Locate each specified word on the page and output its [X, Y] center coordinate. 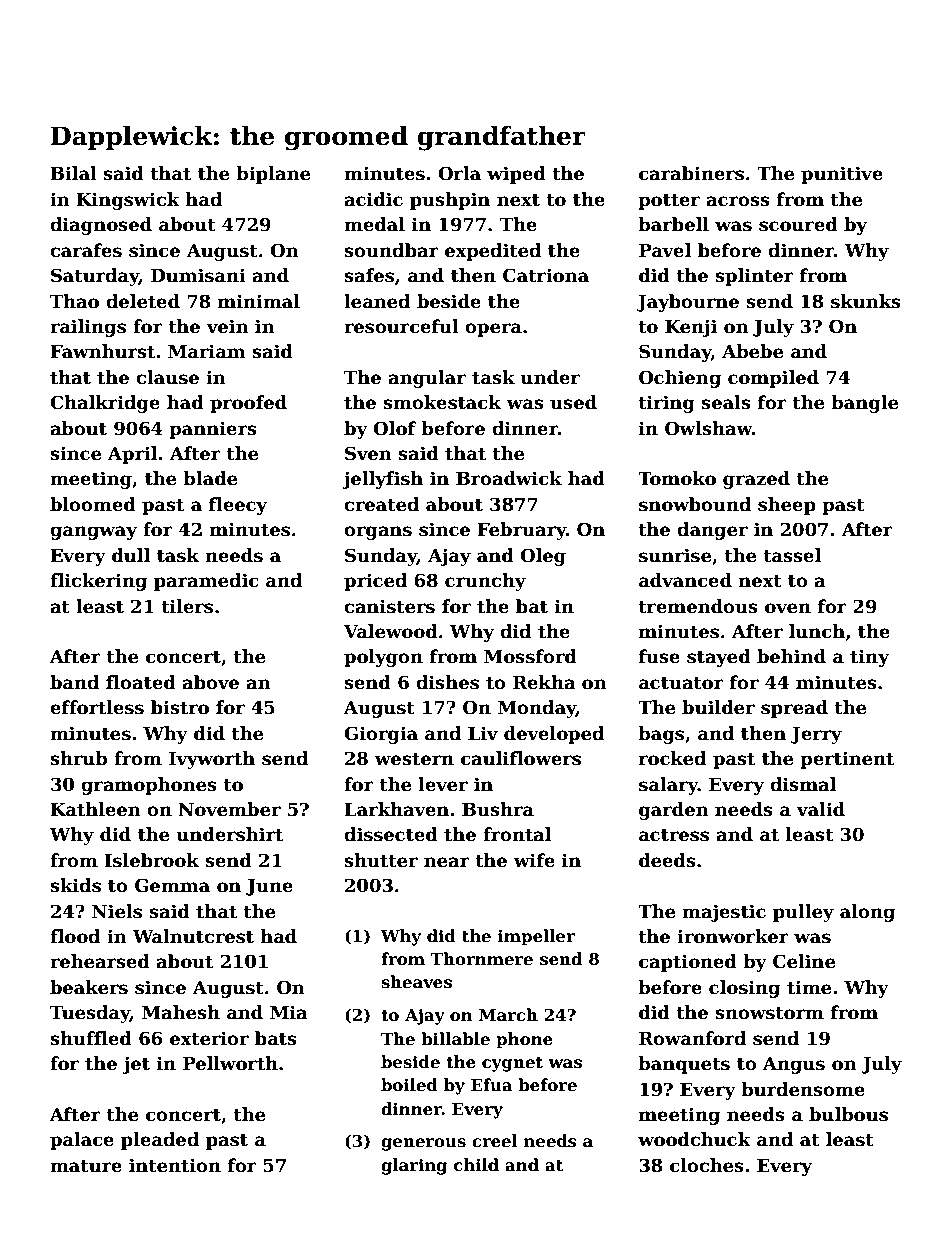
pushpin [450, 201]
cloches [707, 1165]
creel [495, 1141]
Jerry [816, 735]
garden [674, 811]
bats [276, 1038]
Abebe [752, 351]
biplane [273, 175]
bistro [180, 707]
